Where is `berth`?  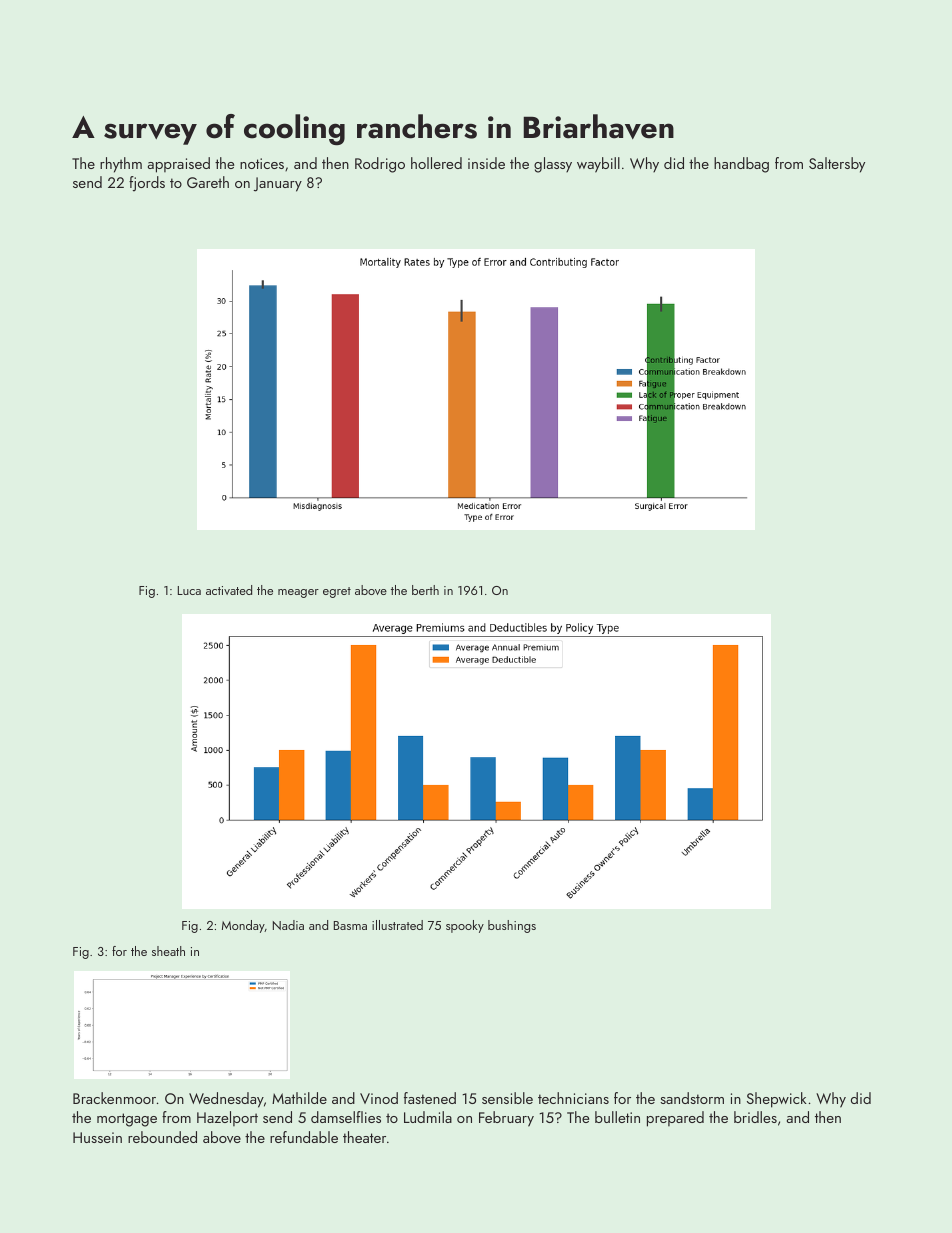
berth is located at coordinates (425, 590).
